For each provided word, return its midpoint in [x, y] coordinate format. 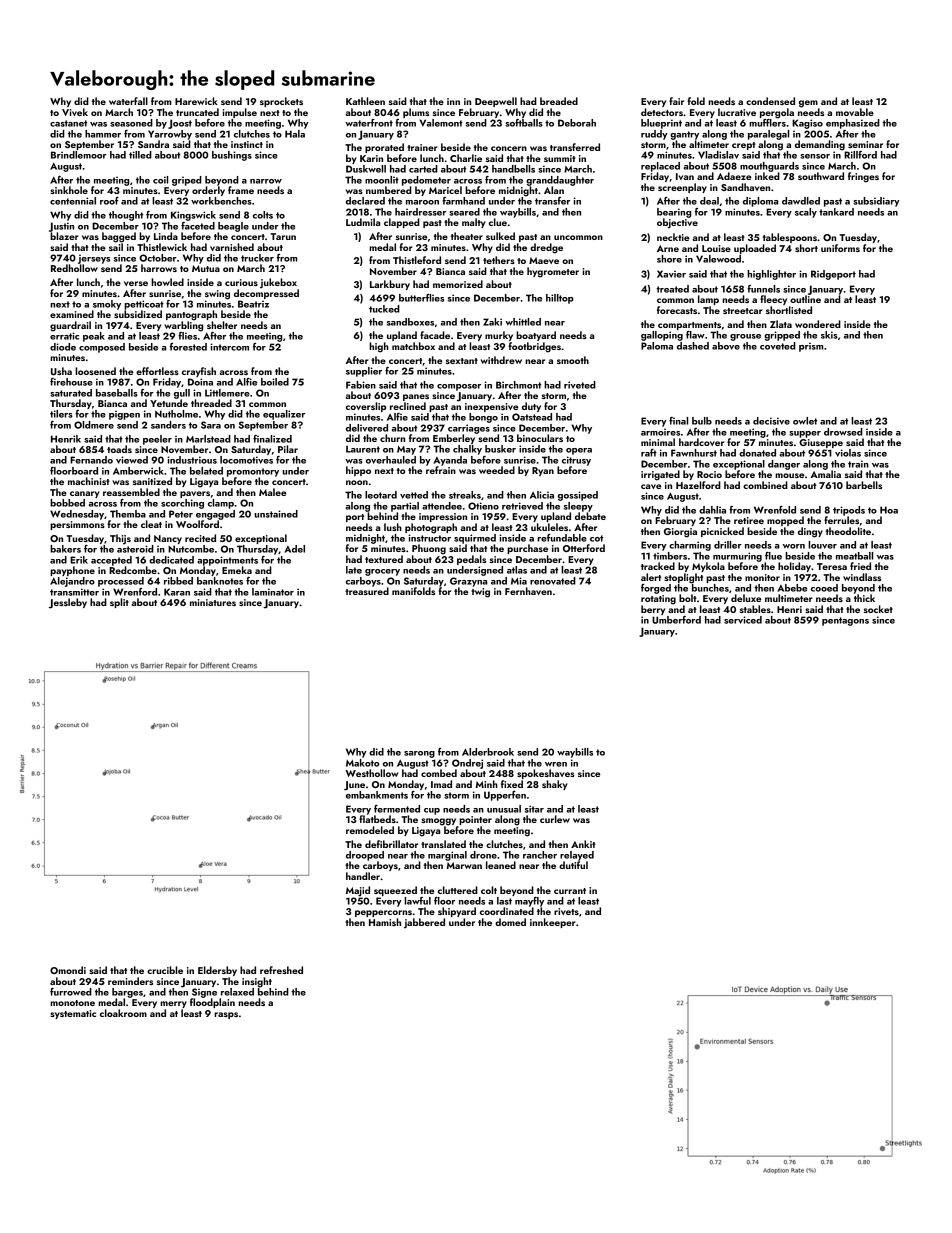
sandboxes [410, 322]
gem [808, 104]
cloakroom [123, 1013]
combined [765, 485]
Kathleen [365, 101]
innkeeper [553, 923]
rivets [566, 911]
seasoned [131, 123]
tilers [61, 414]
